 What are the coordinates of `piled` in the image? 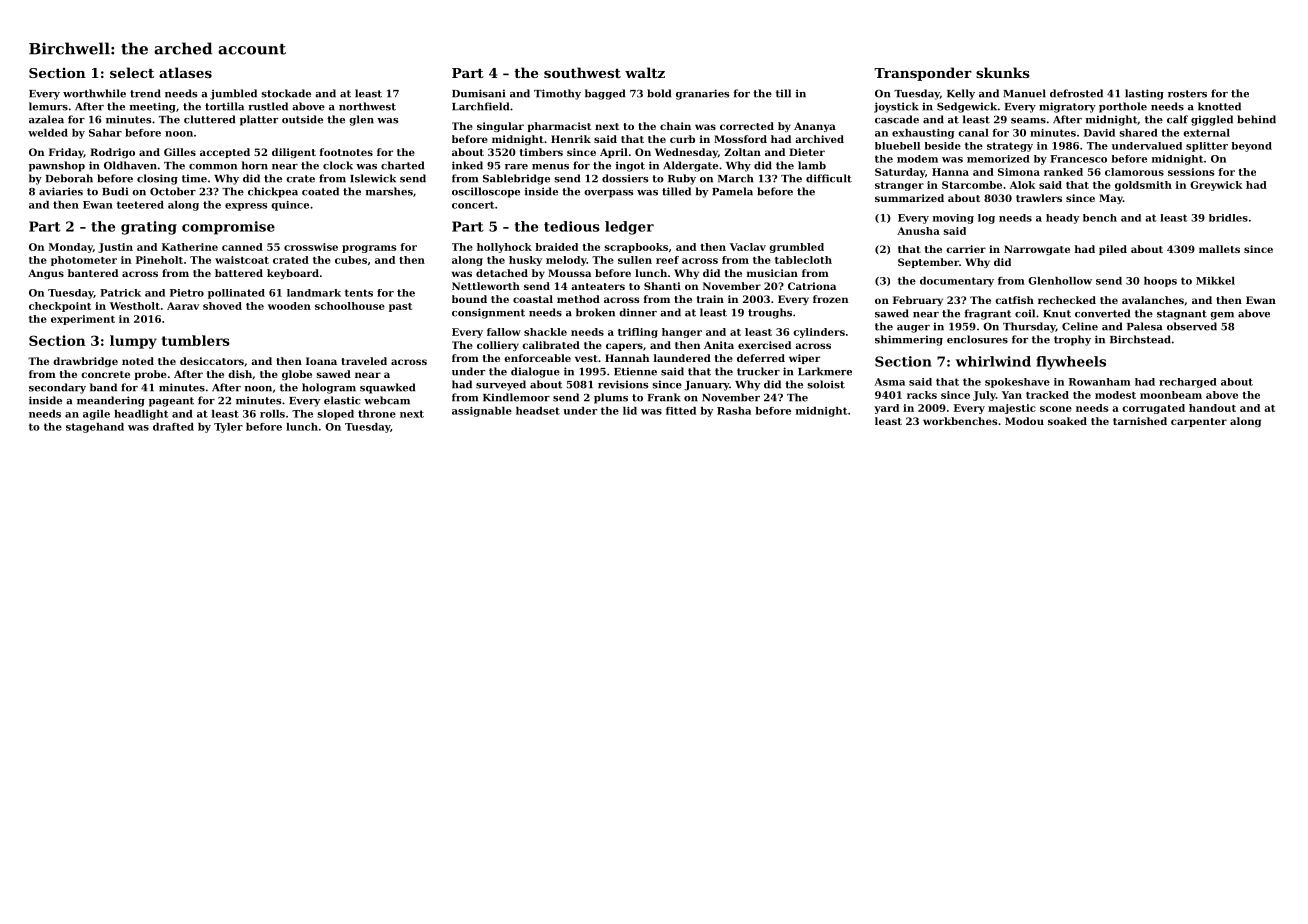 It's located at (1113, 250).
